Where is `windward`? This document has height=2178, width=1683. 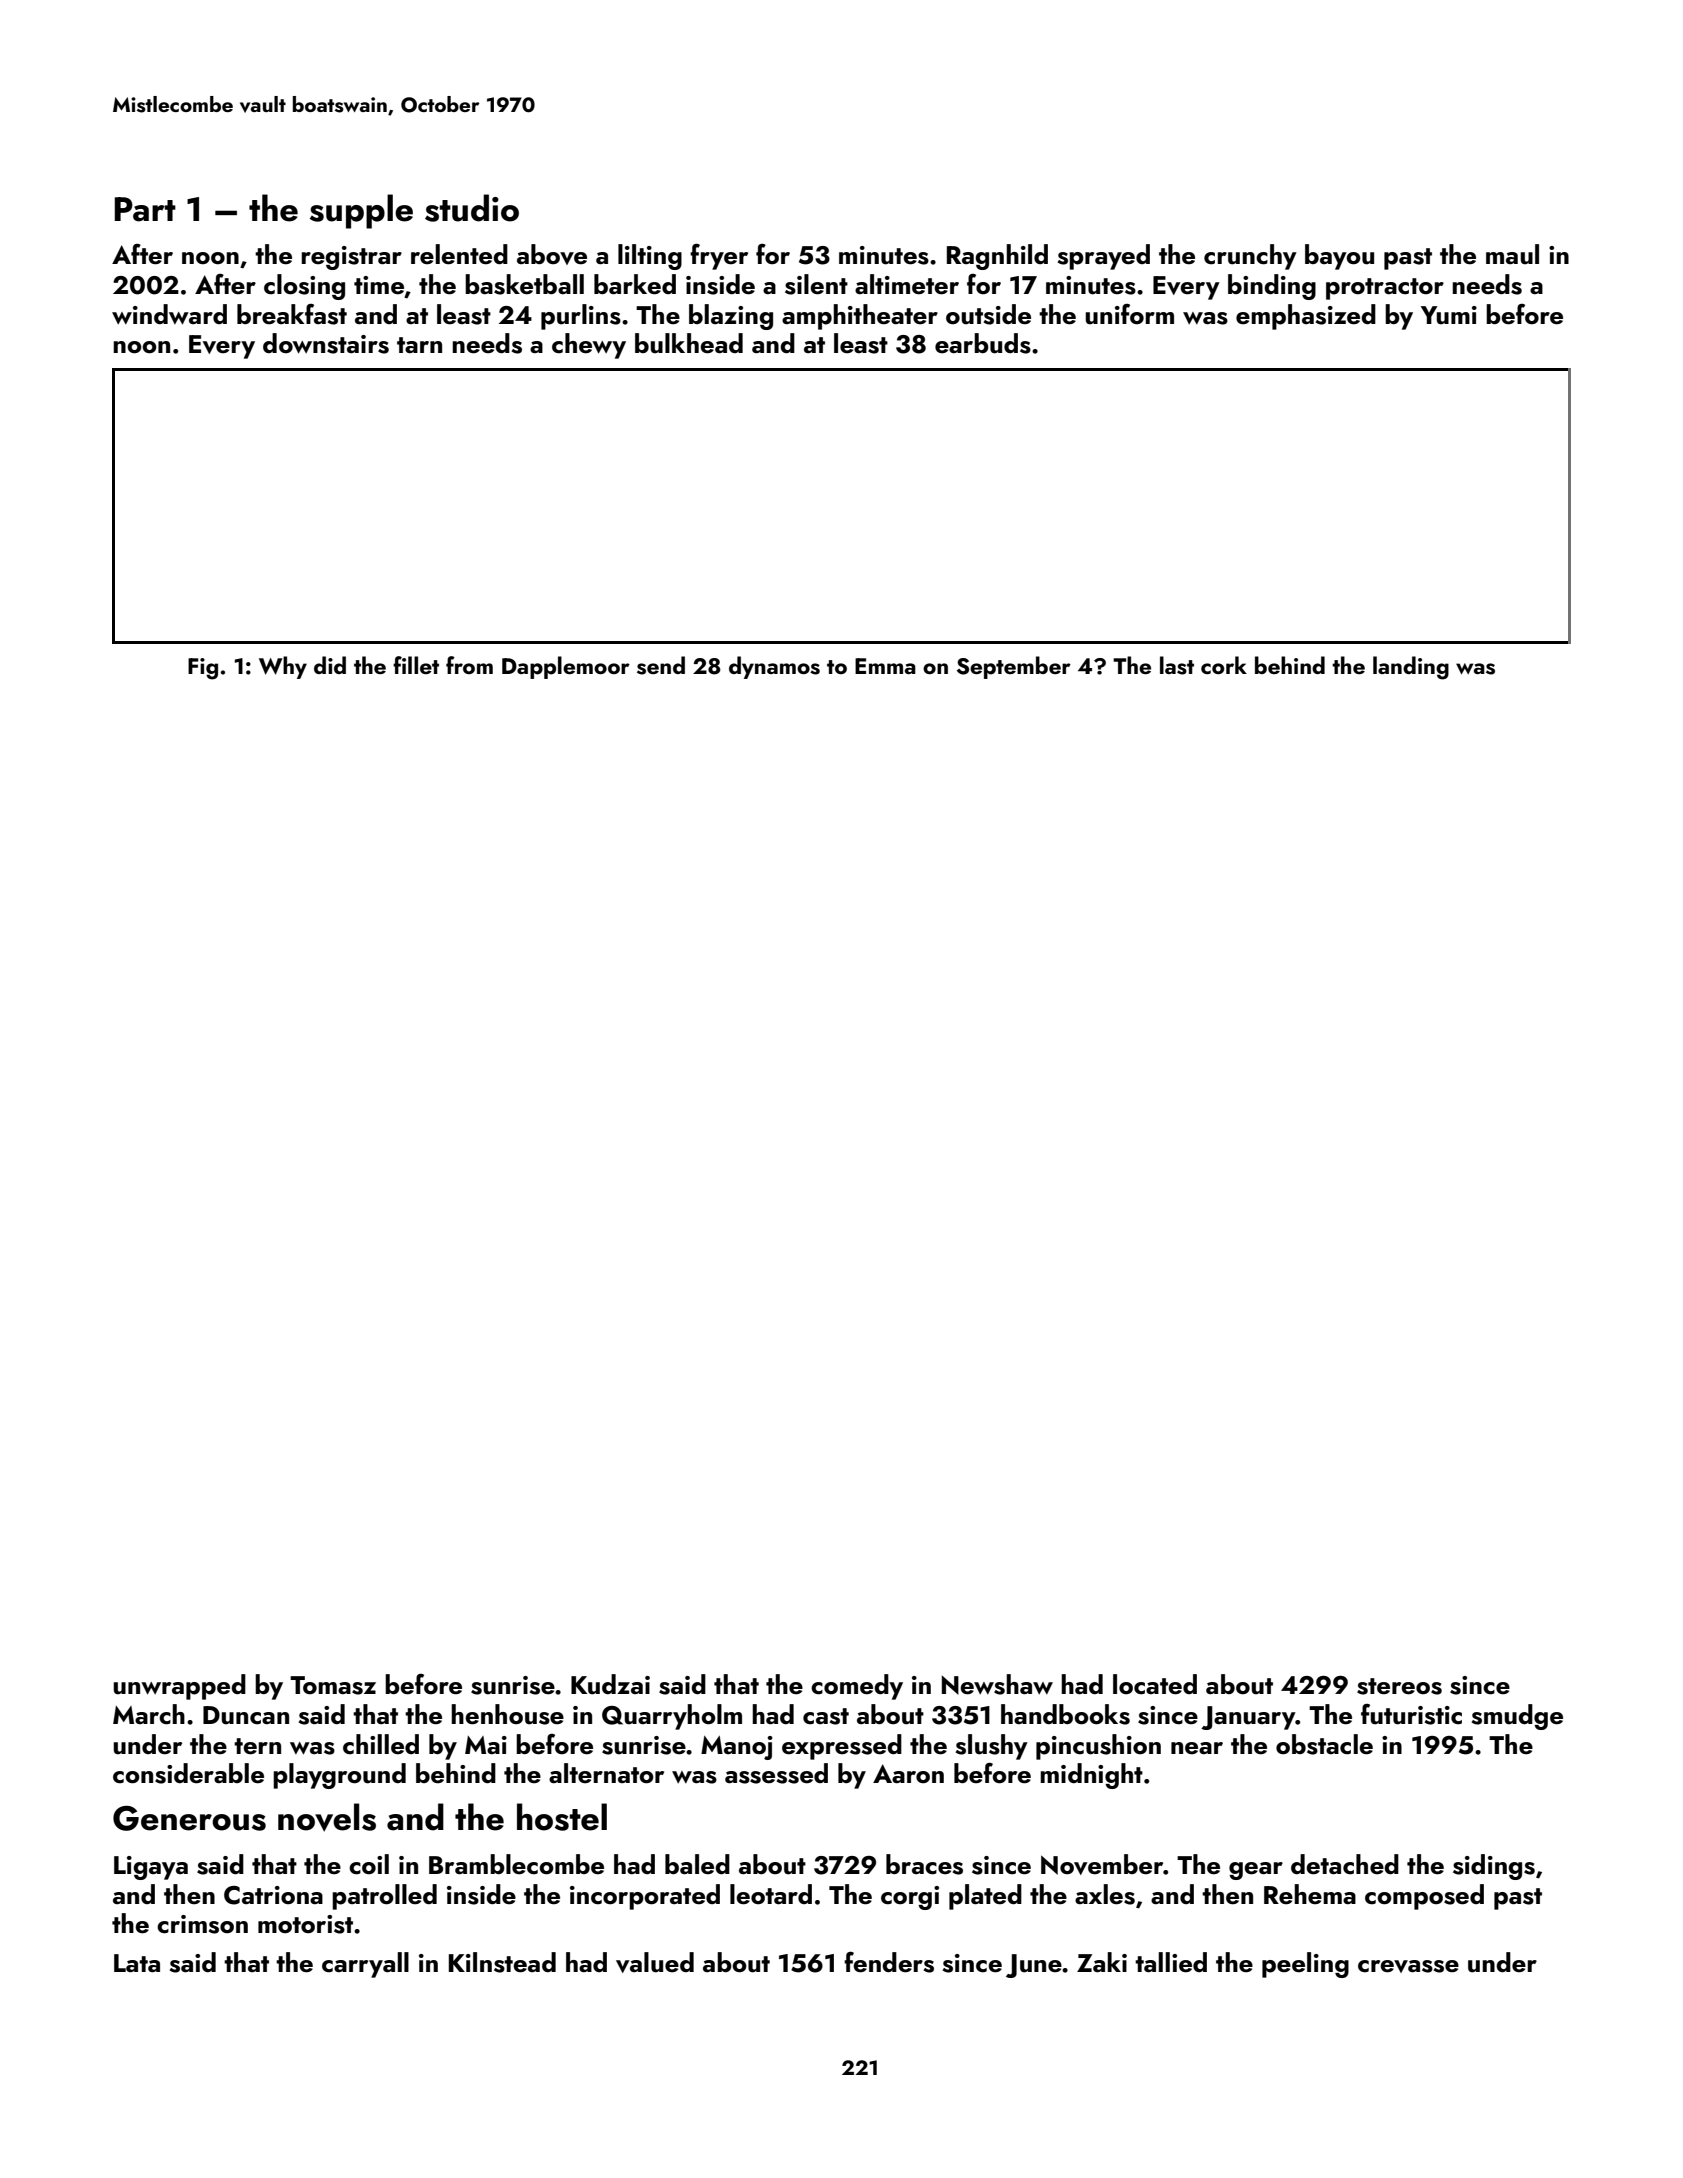
windward is located at coordinates (169, 314).
